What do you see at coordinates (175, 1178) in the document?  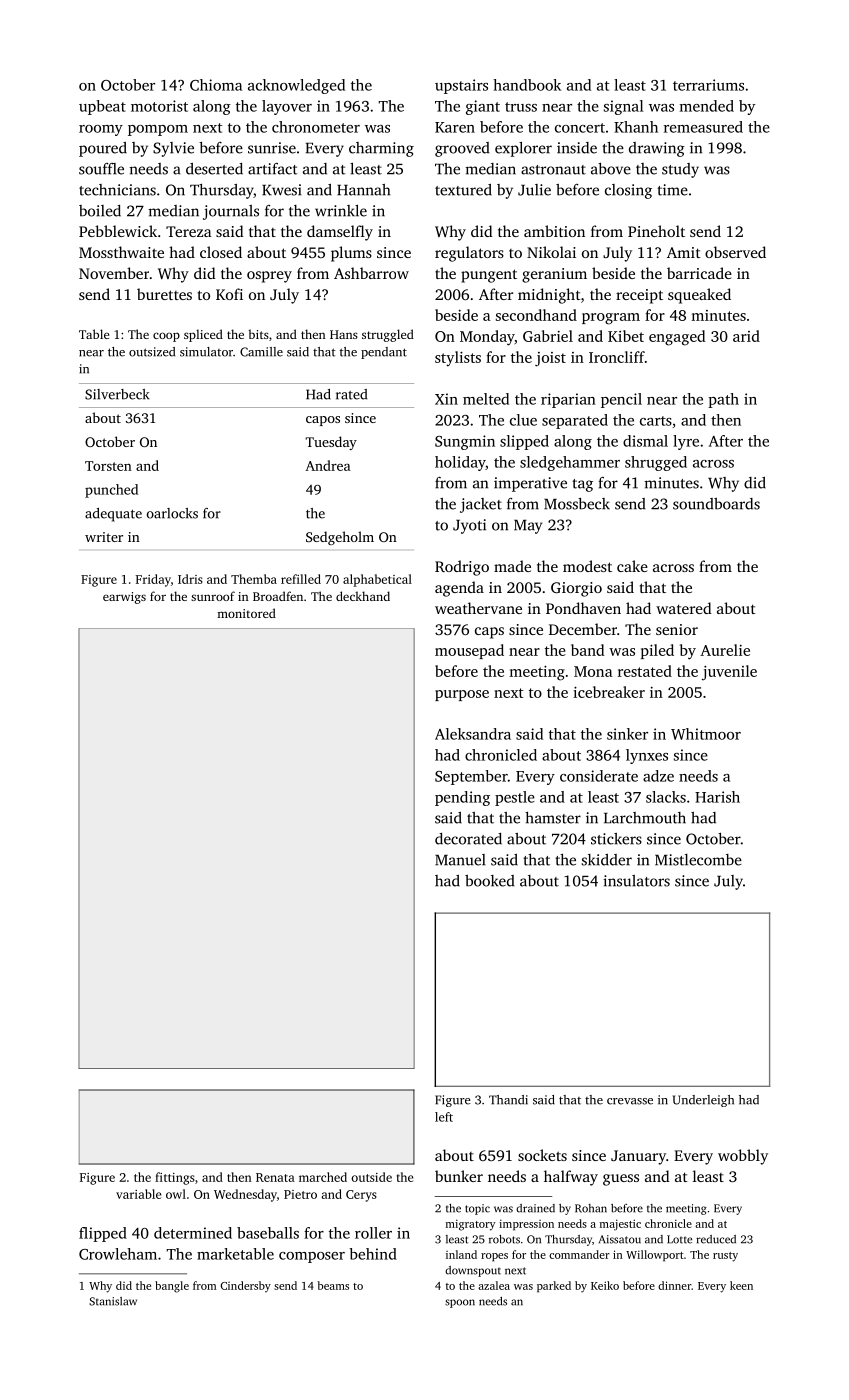 I see `fittings` at bounding box center [175, 1178].
